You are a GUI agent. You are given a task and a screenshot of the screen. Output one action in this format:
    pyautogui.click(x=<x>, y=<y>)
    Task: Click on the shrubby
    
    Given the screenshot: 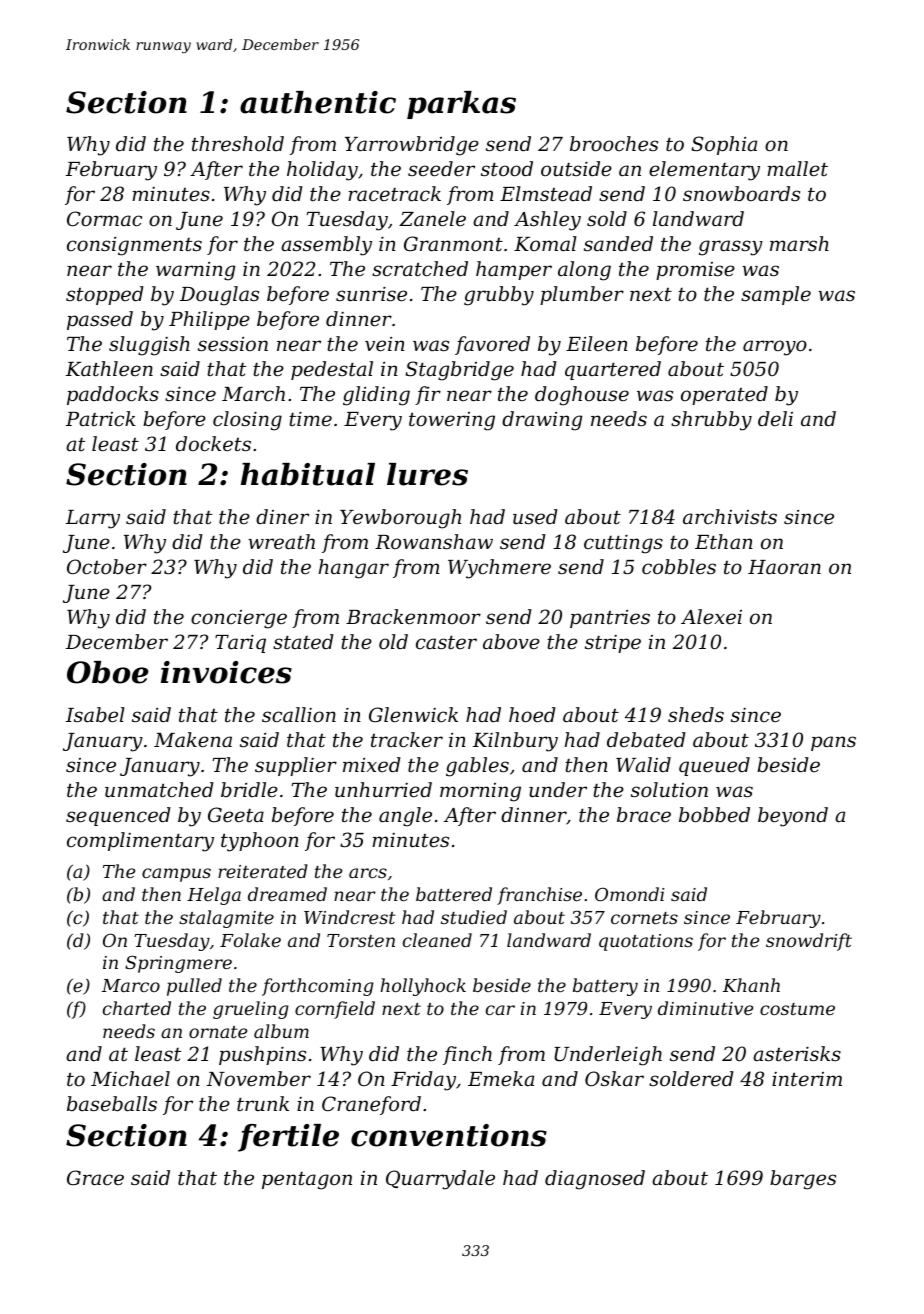 What is the action you would take?
    pyautogui.click(x=711, y=421)
